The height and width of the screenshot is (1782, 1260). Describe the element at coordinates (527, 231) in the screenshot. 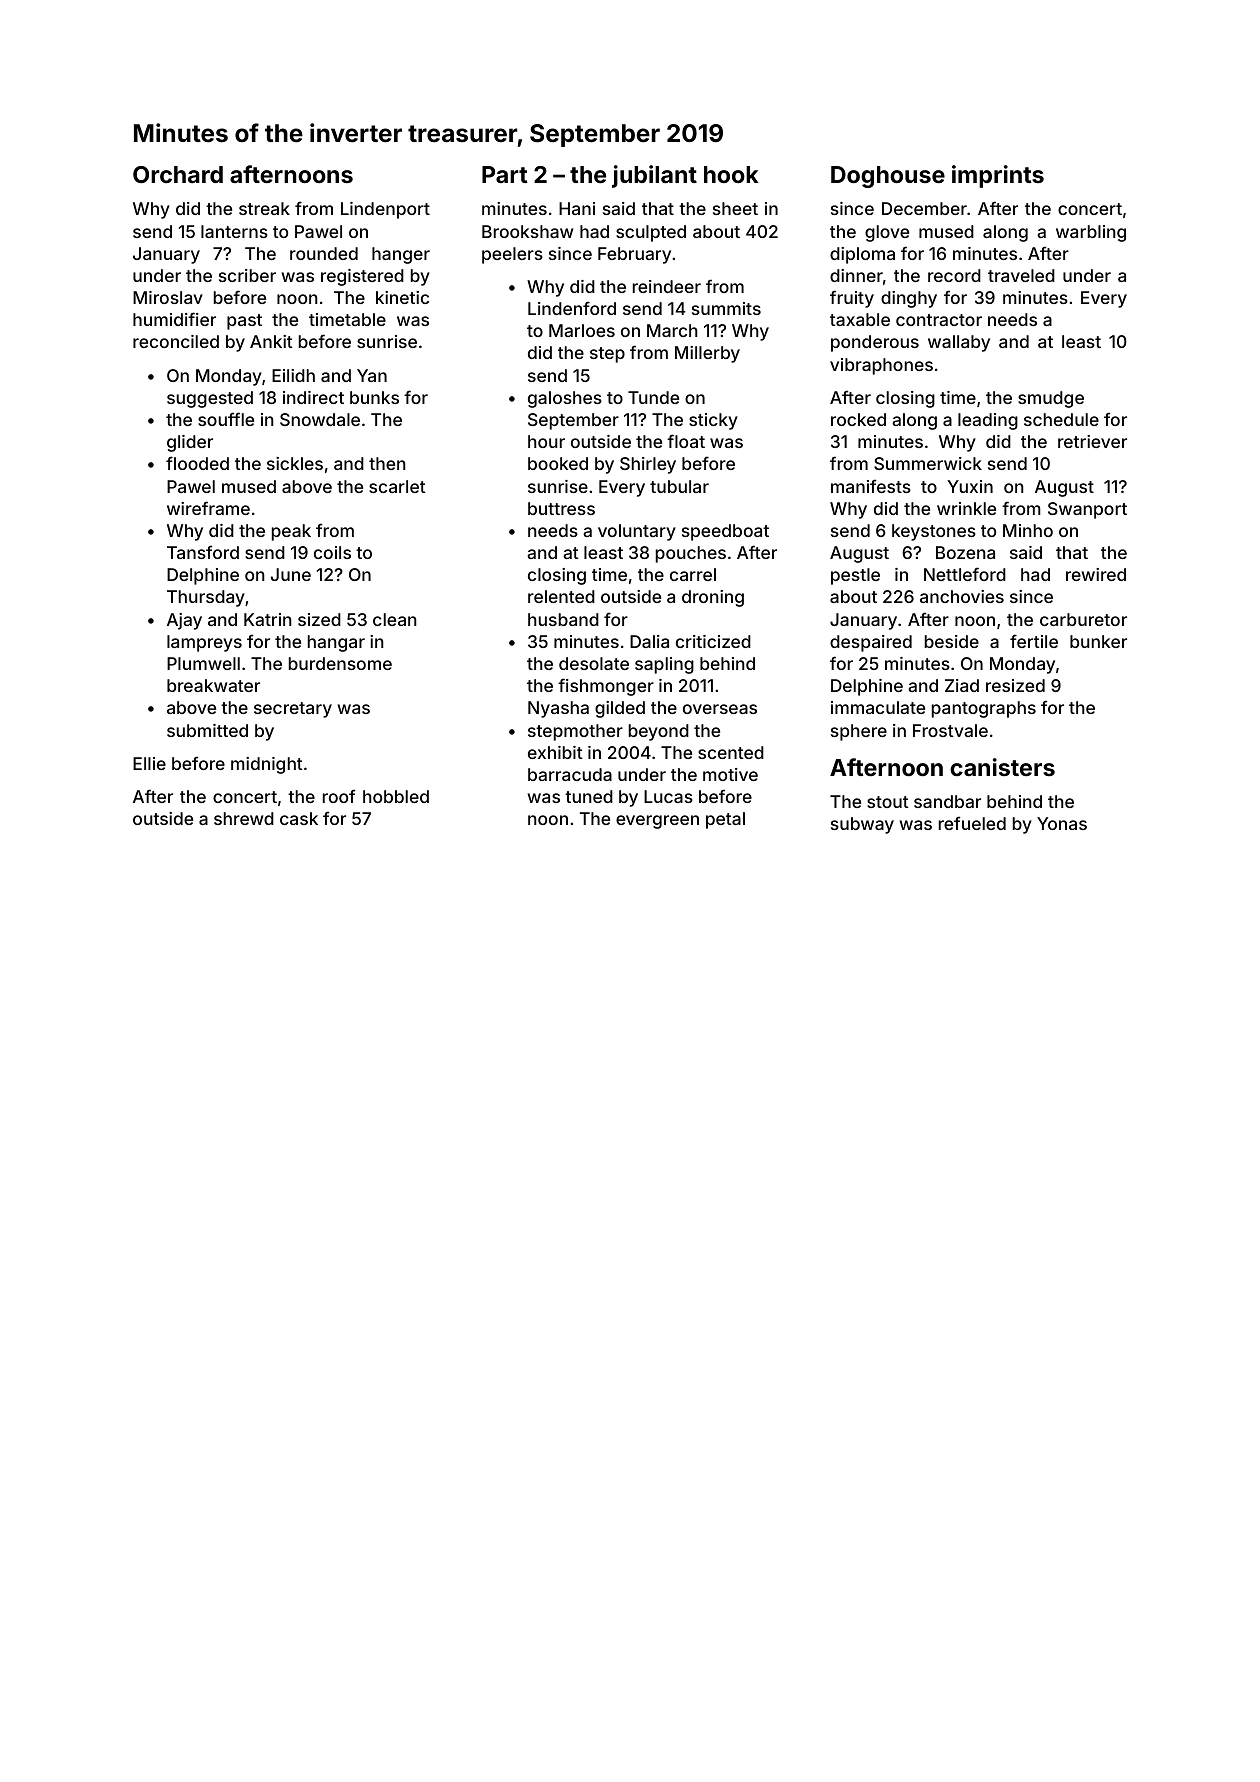

I see `Brookshaw` at that location.
